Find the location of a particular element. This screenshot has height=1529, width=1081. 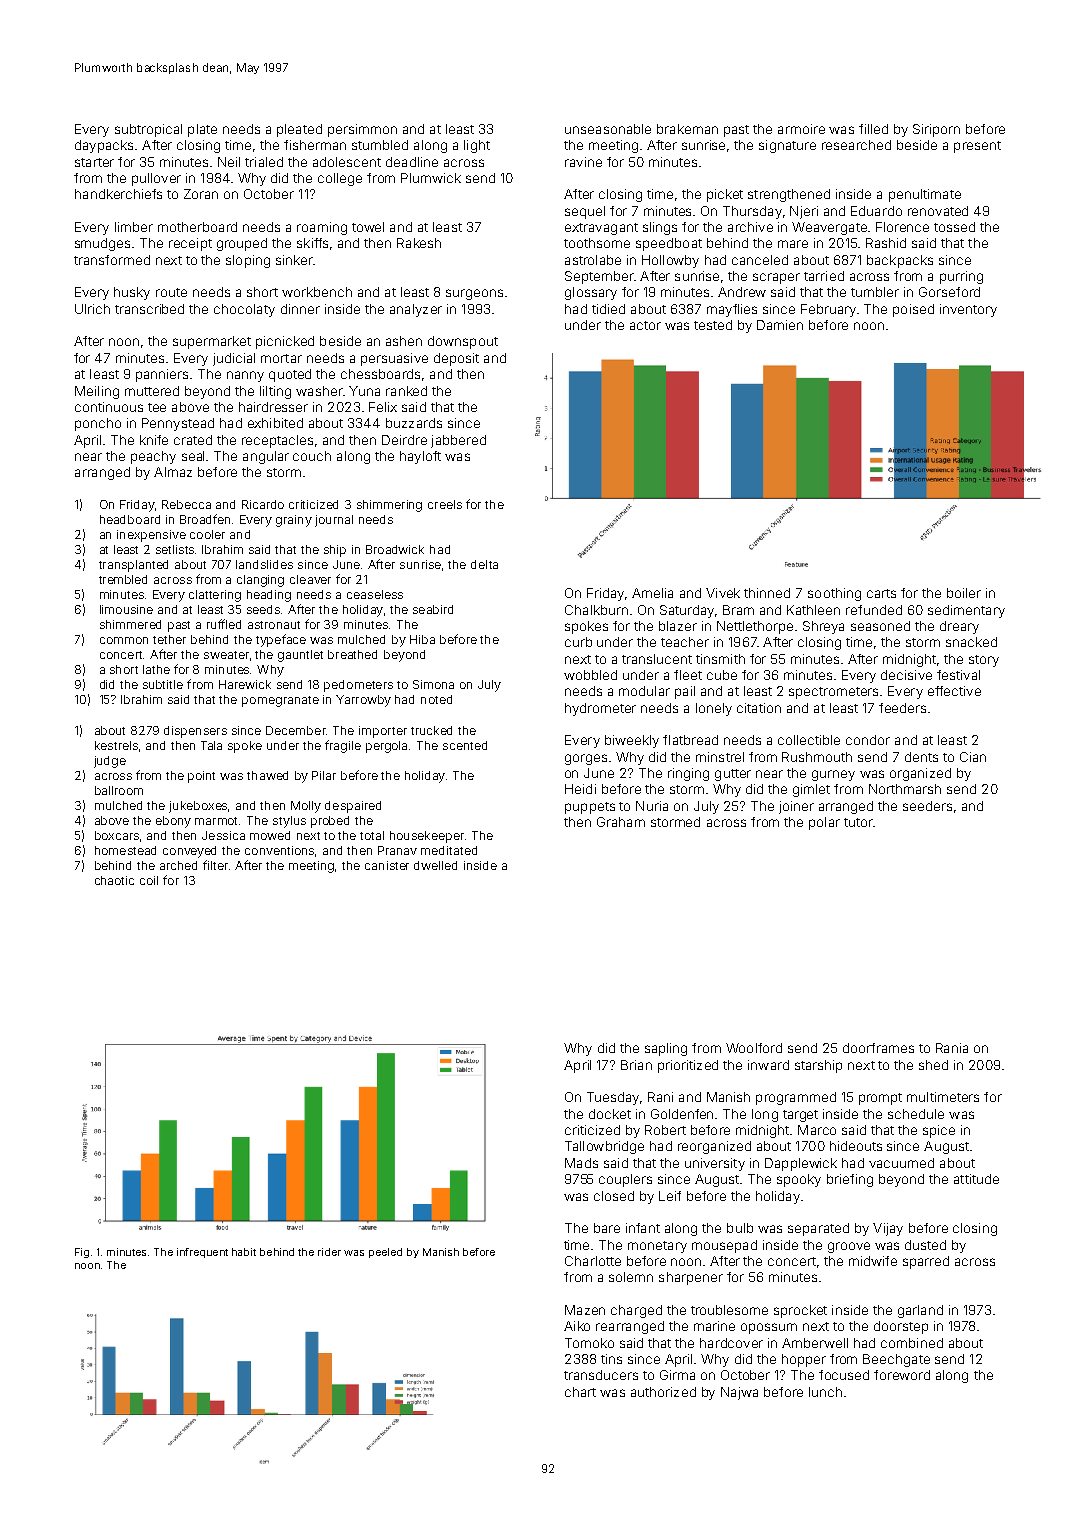

sloping is located at coordinates (248, 261).
